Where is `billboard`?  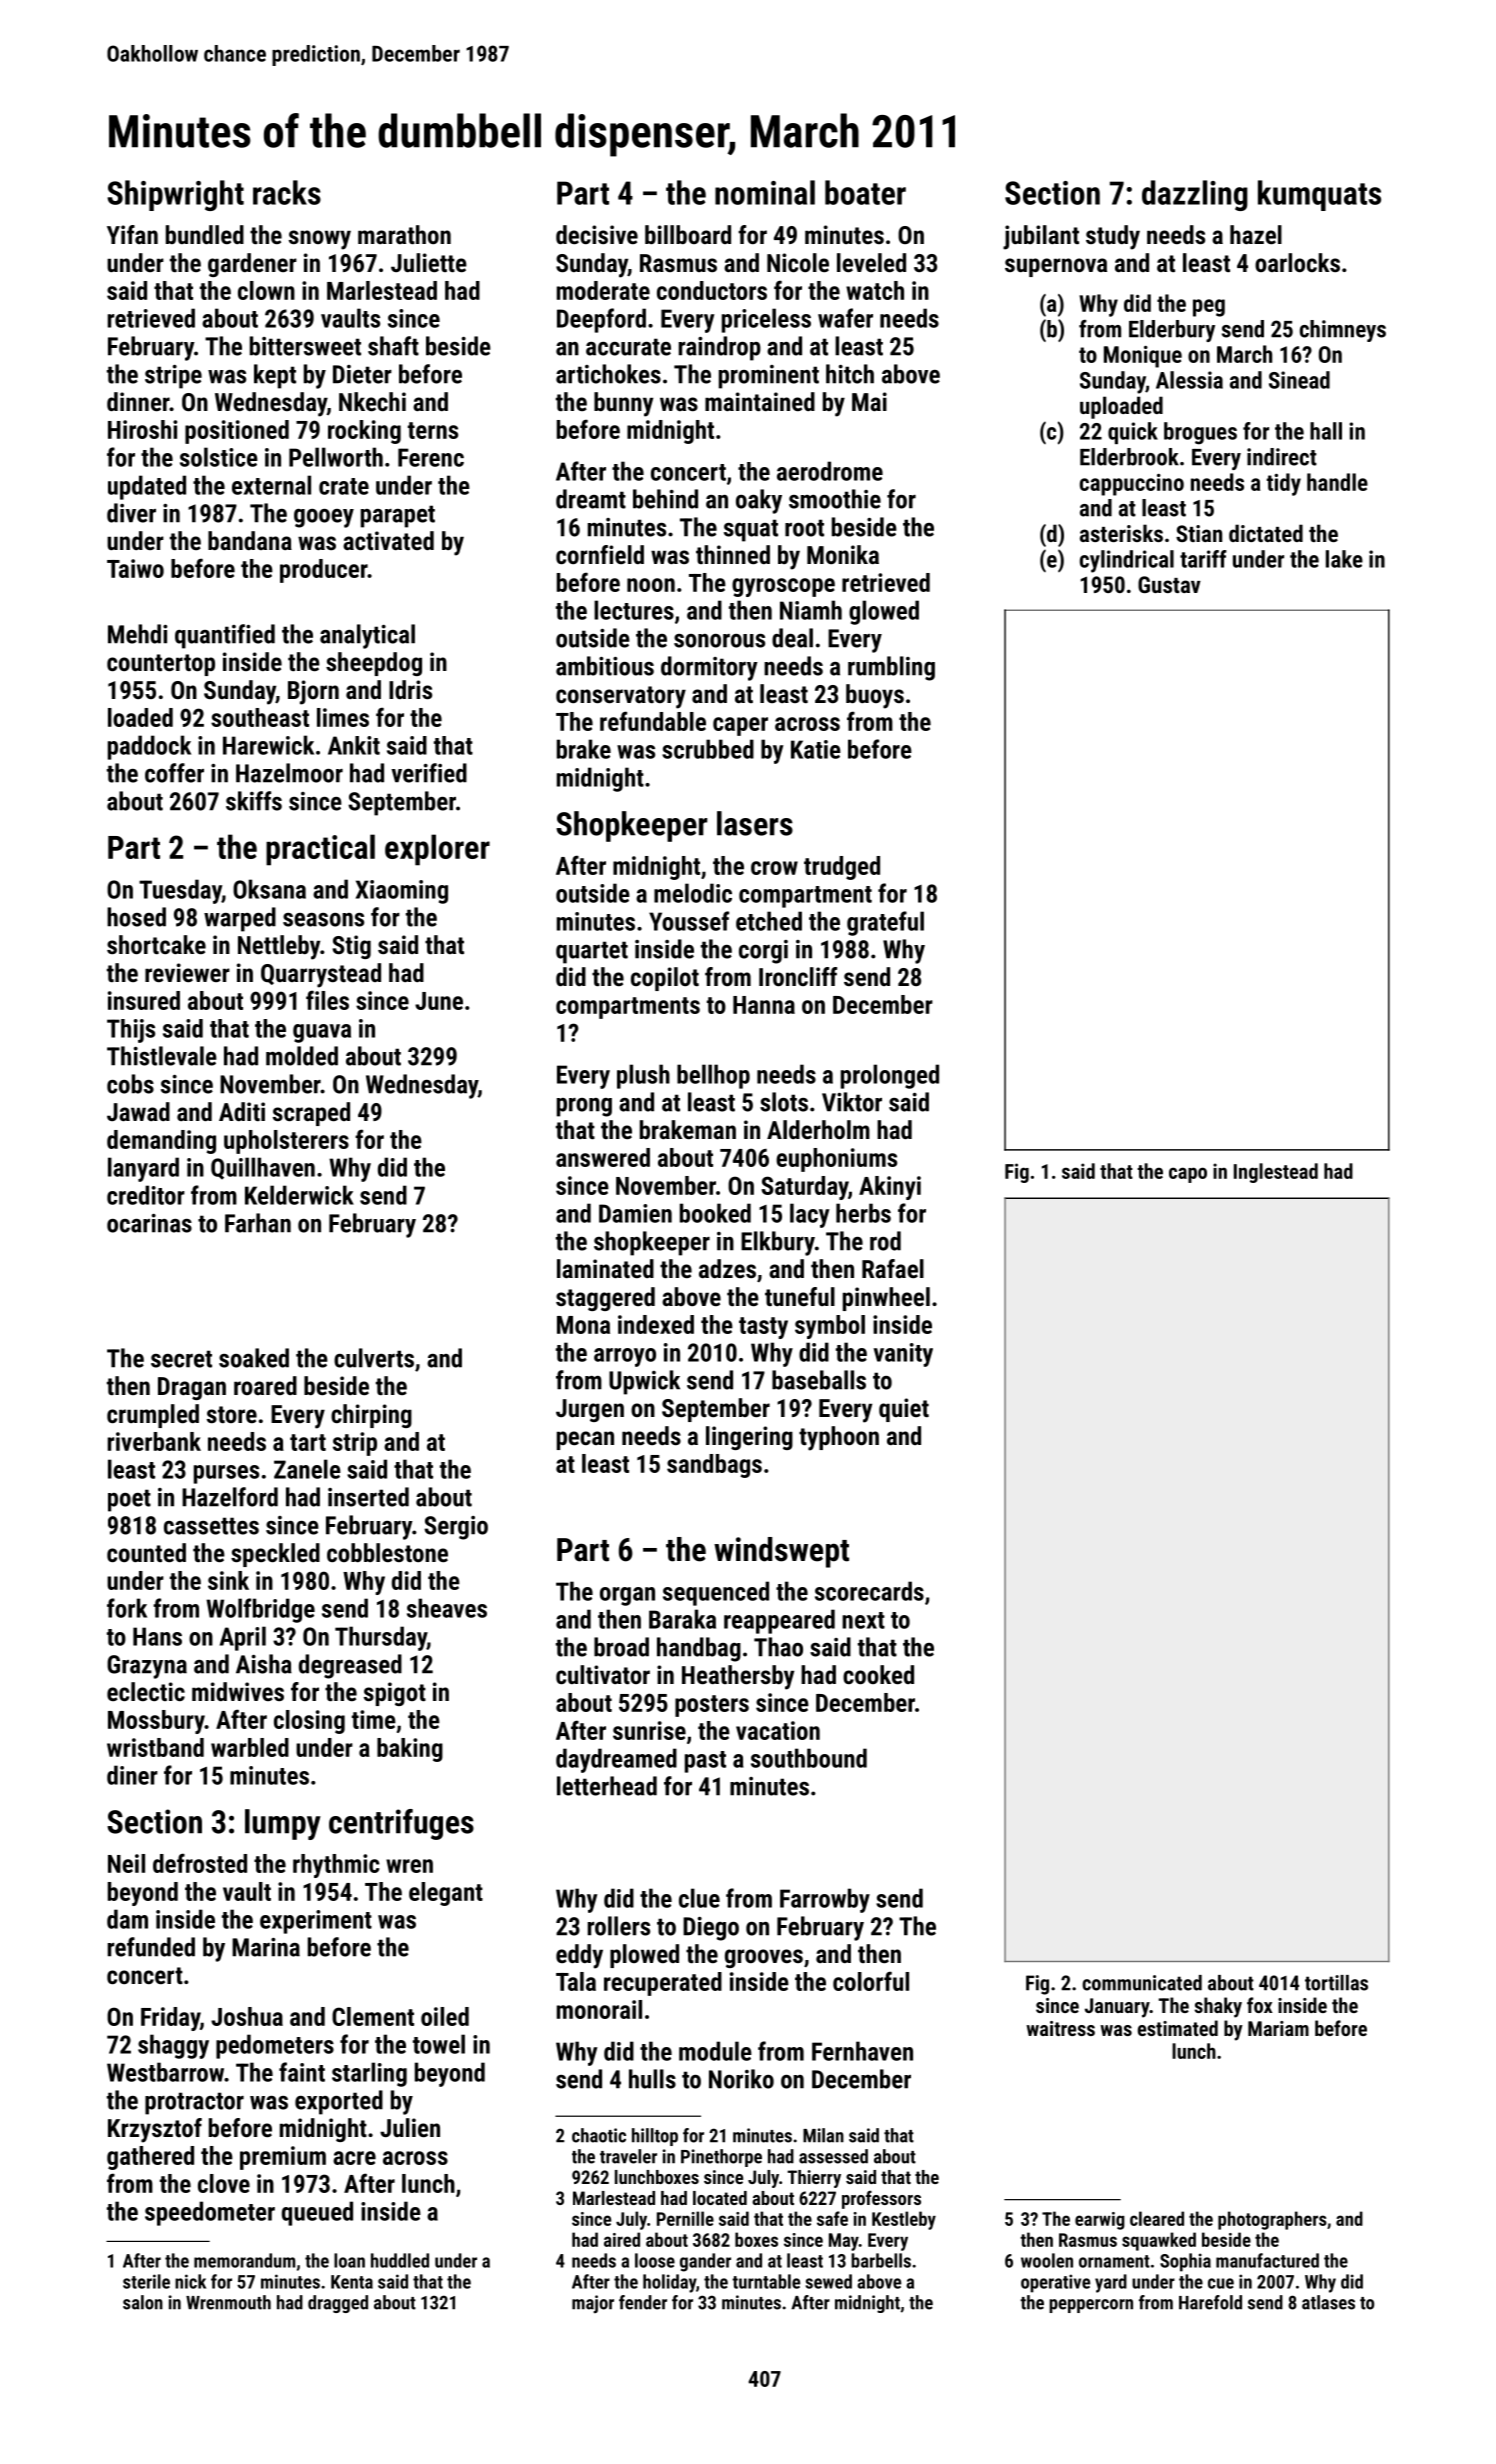
billboard is located at coordinates (688, 234).
